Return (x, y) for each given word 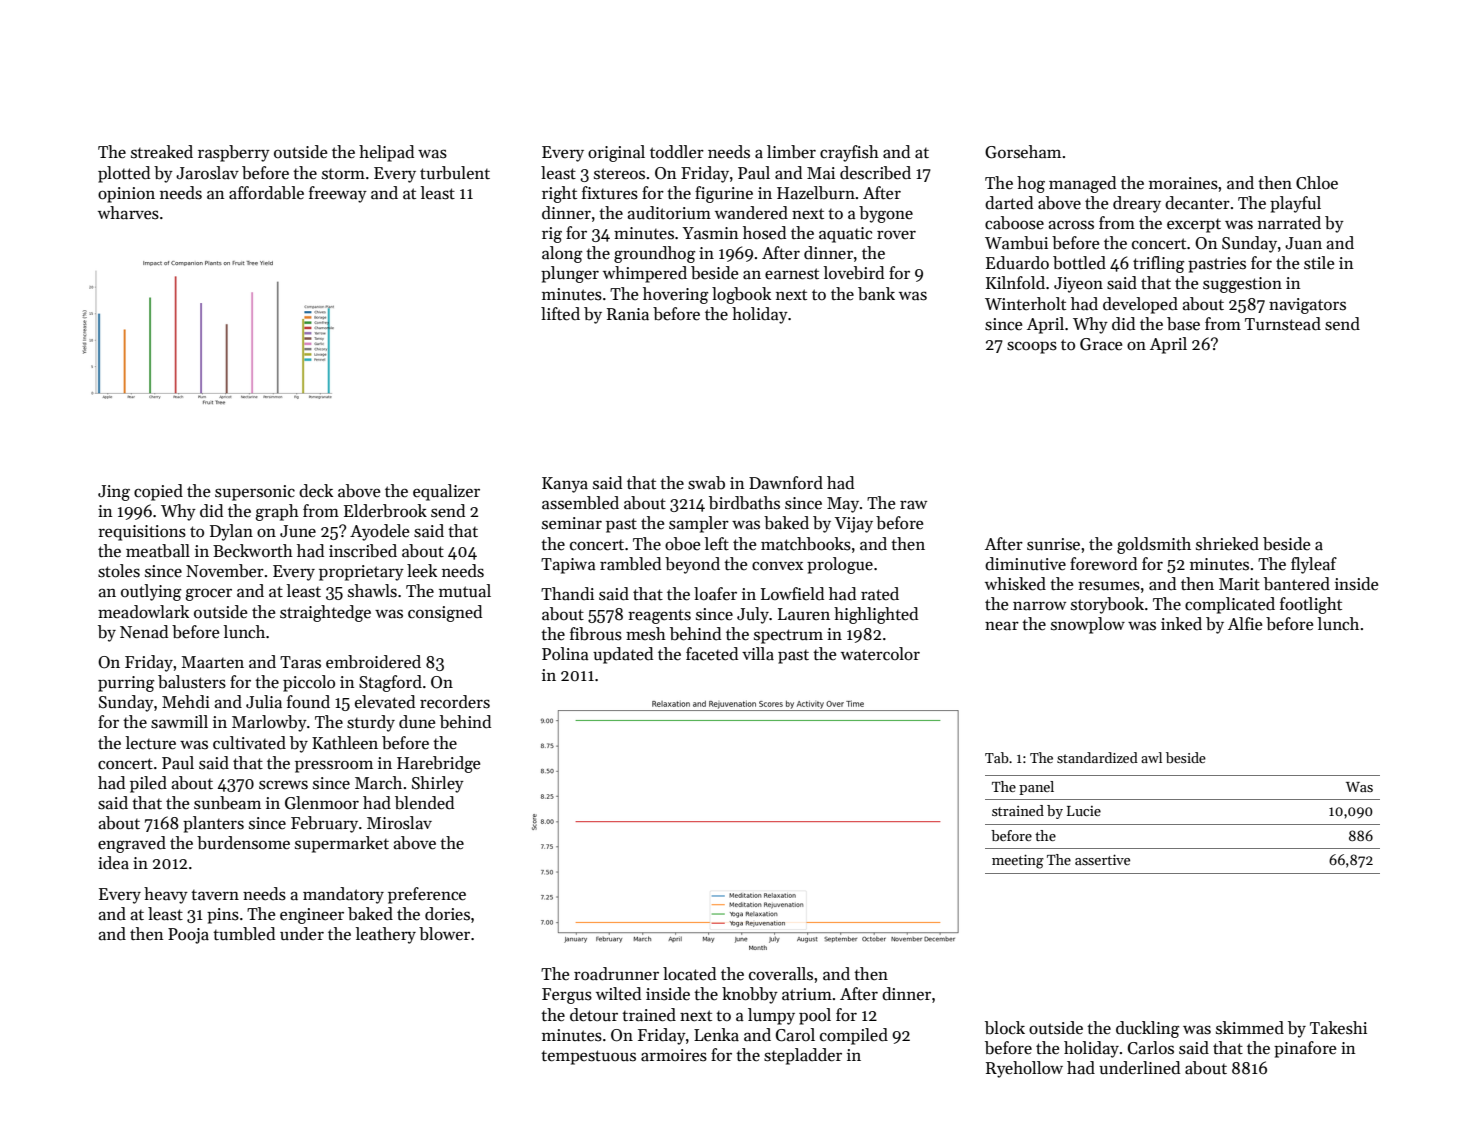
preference (427, 895)
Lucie (1084, 811)
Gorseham (1023, 152)
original (616, 153)
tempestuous (588, 1057)
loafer (715, 594)
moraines (1183, 183)
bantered (1297, 584)
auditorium (669, 213)
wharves (128, 213)
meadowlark (143, 612)
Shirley (438, 784)
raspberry (234, 153)
